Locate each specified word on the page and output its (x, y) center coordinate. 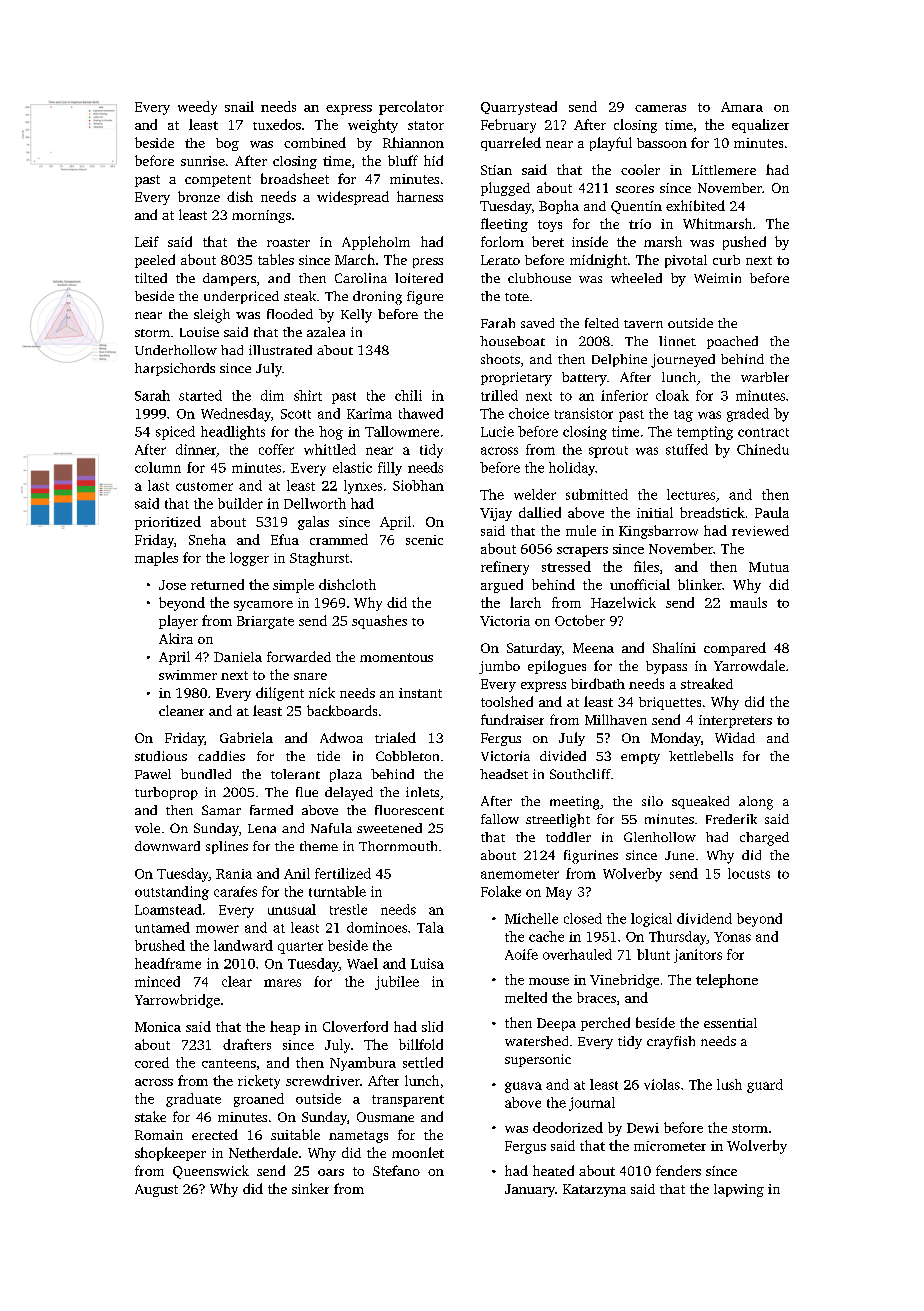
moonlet (418, 1152)
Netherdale (263, 1152)
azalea (326, 332)
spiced (175, 433)
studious (161, 756)
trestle (348, 909)
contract (763, 432)
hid (433, 160)
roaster (288, 243)
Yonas (732, 937)
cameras (660, 108)
